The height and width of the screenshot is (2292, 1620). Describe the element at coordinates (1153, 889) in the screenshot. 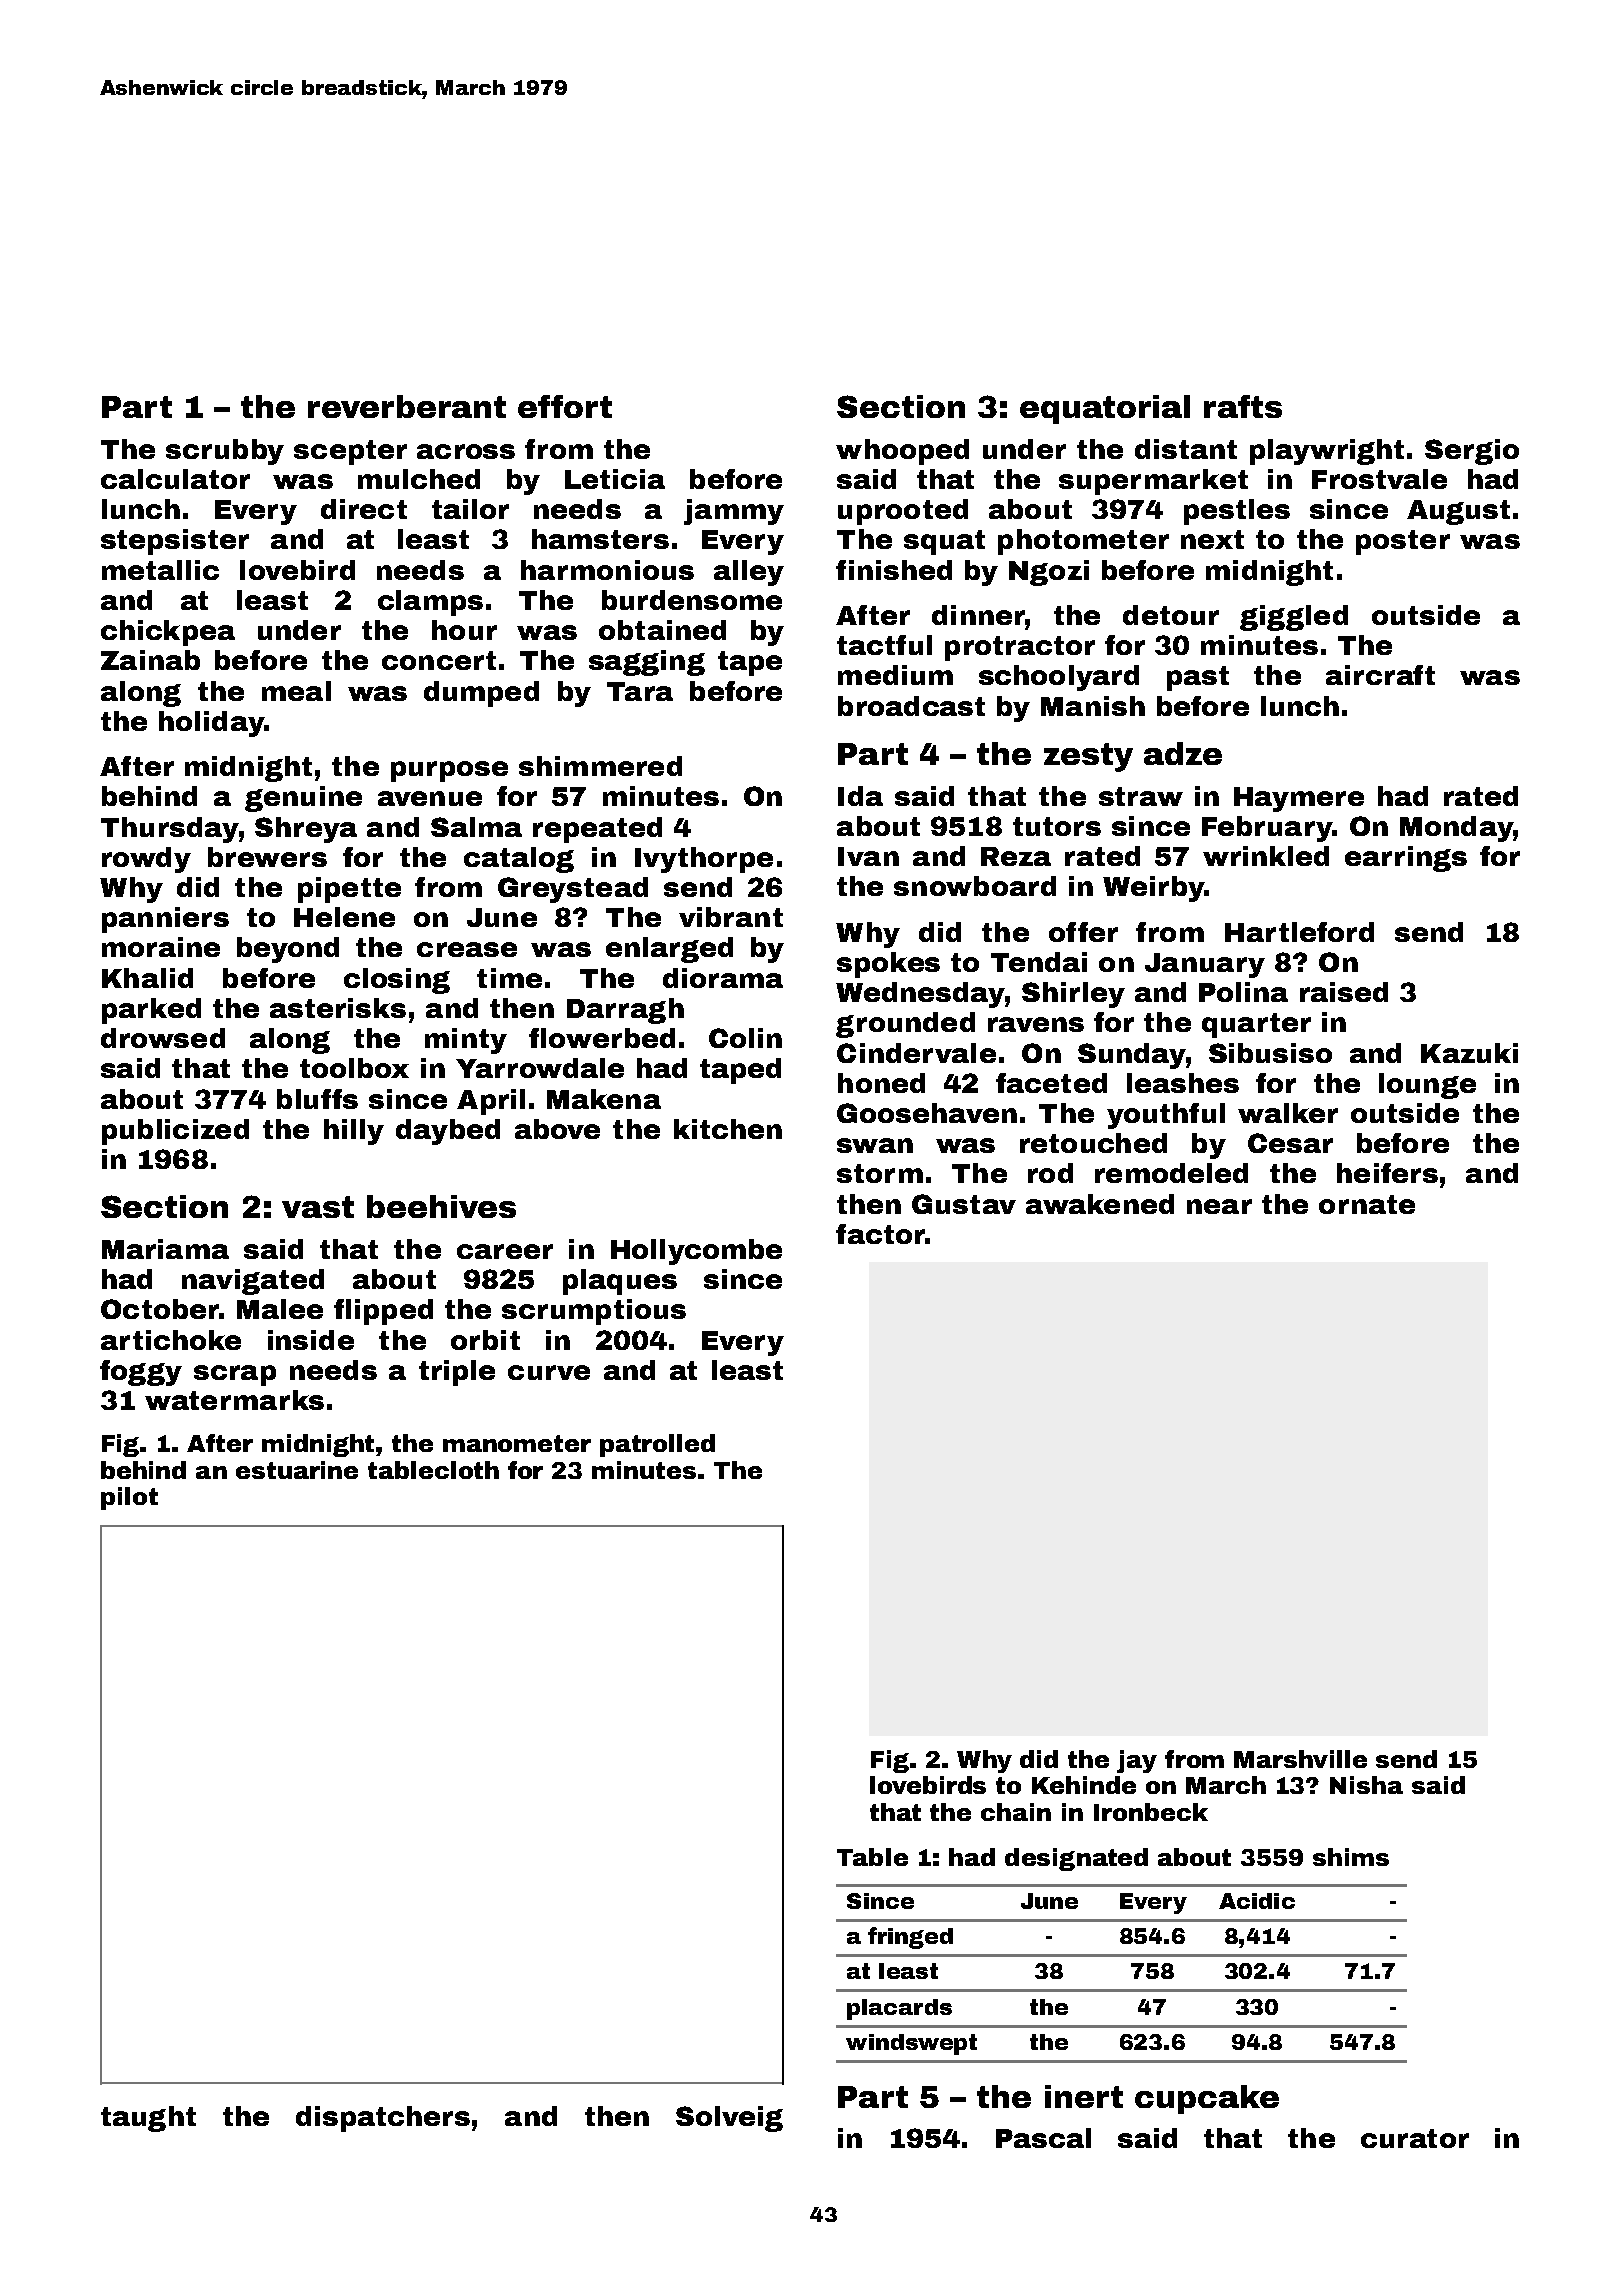

I see `Weirby` at that location.
